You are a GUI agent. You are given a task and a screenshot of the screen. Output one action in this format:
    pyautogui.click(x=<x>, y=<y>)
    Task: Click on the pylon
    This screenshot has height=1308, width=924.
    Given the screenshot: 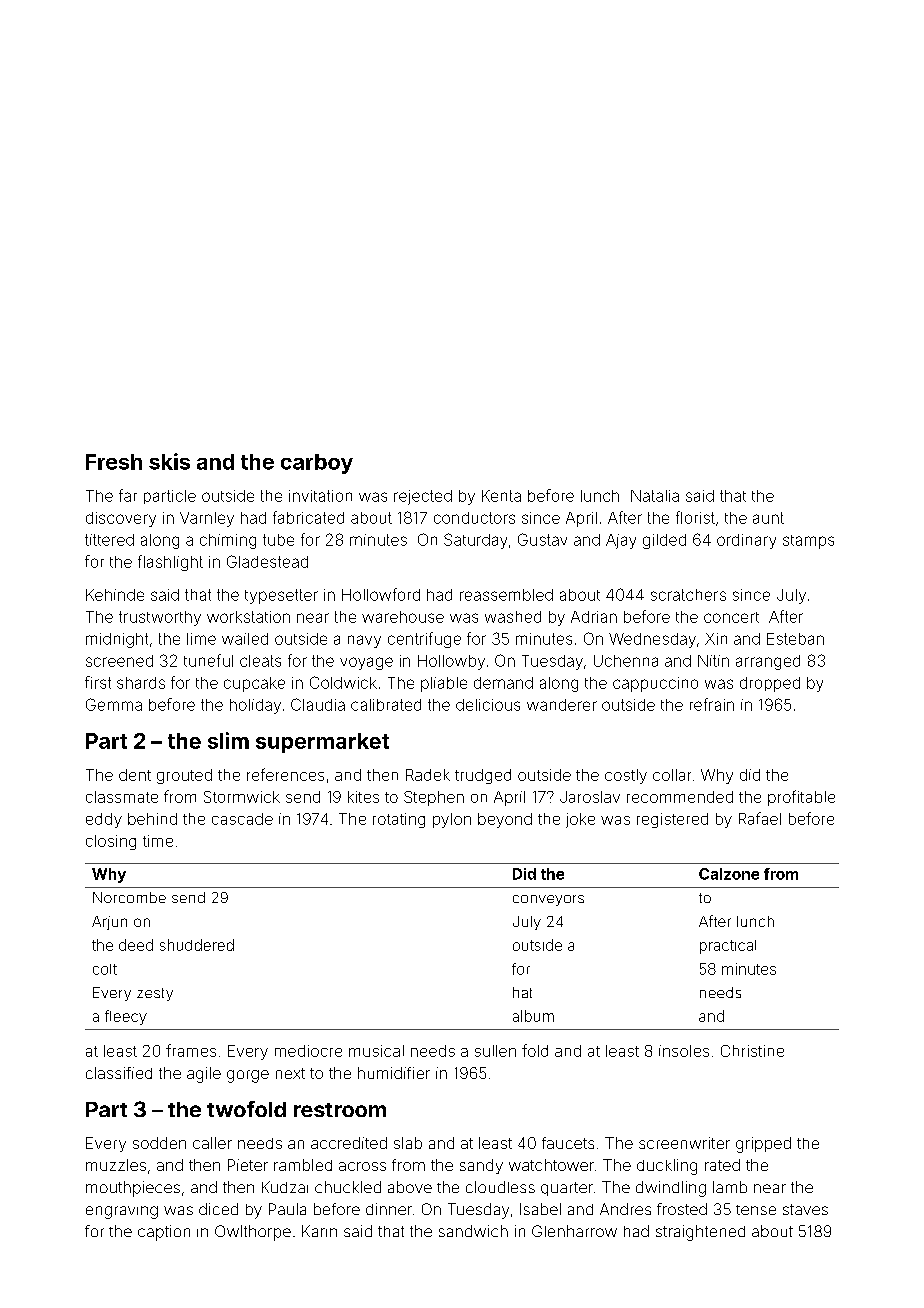 What is the action you would take?
    pyautogui.click(x=452, y=820)
